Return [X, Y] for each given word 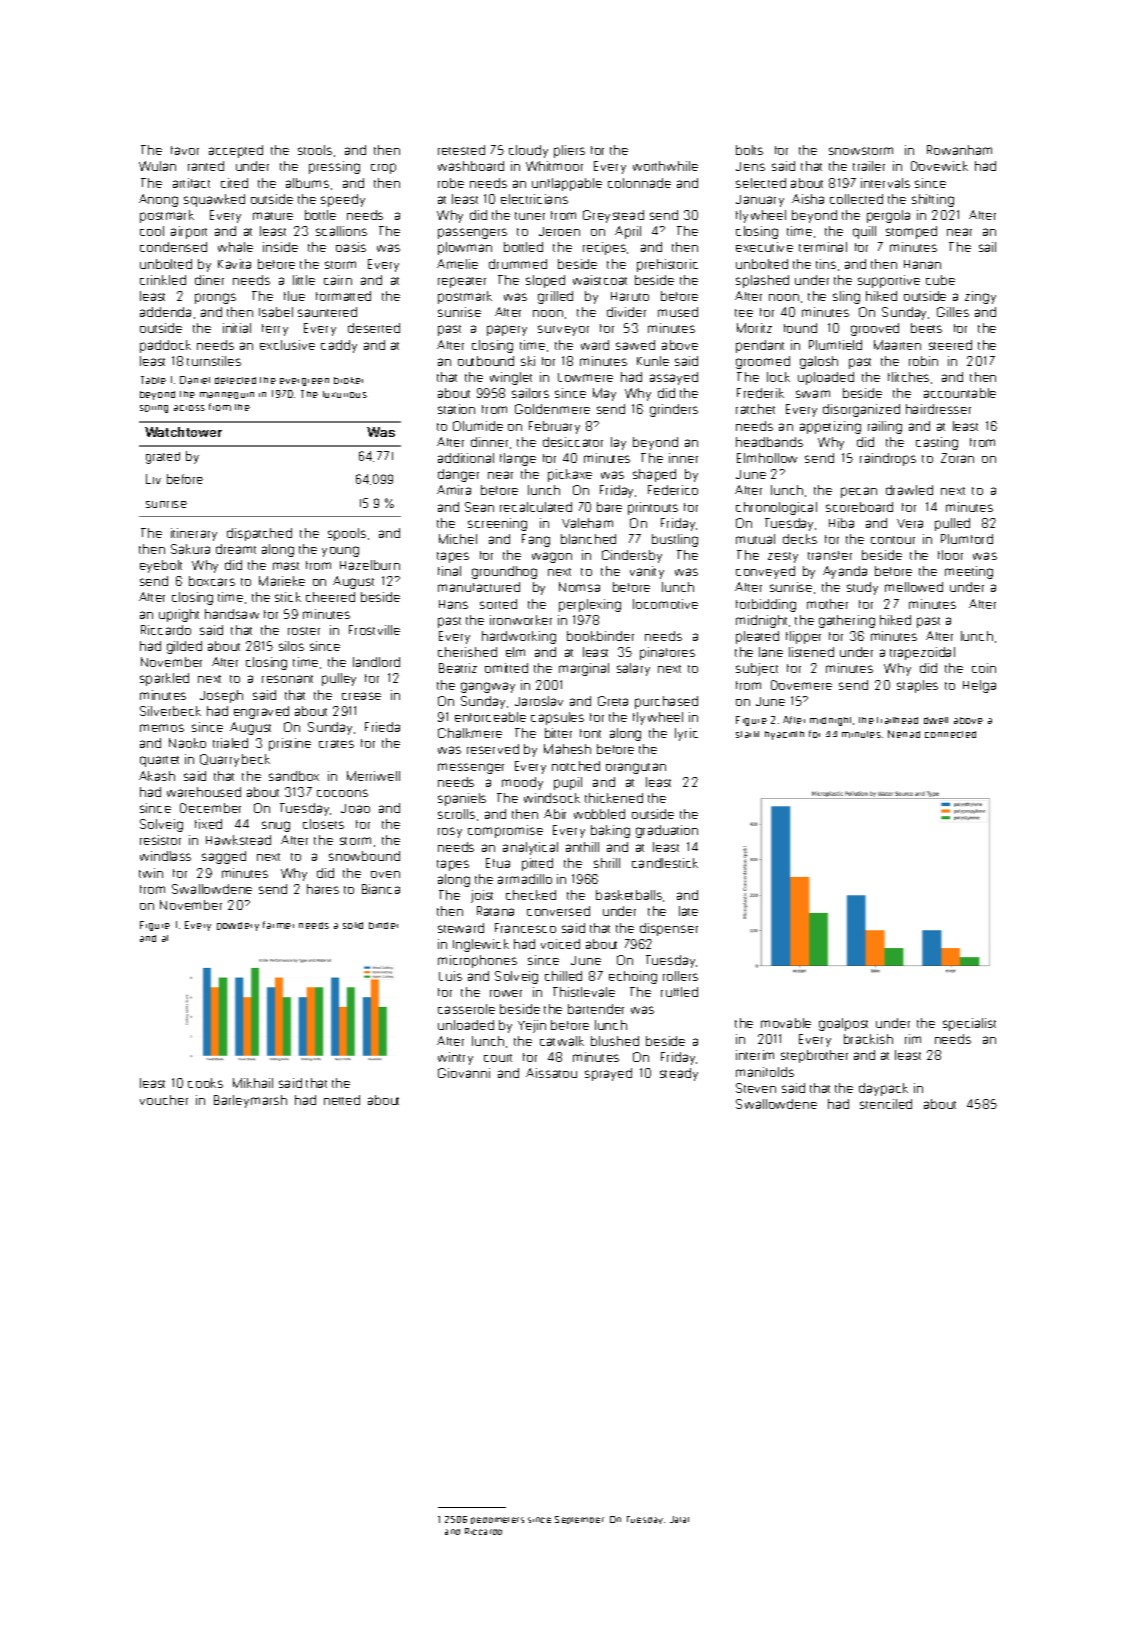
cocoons [342, 793]
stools [315, 150]
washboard [471, 166]
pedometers [497, 1520]
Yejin [532, 1026]
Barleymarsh [250, 1101]
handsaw [232, 614]
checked [531, 895]
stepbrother [814, 1056]
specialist [969, 1024]
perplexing [590, 605]
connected [950, 734]
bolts [749, 150]
